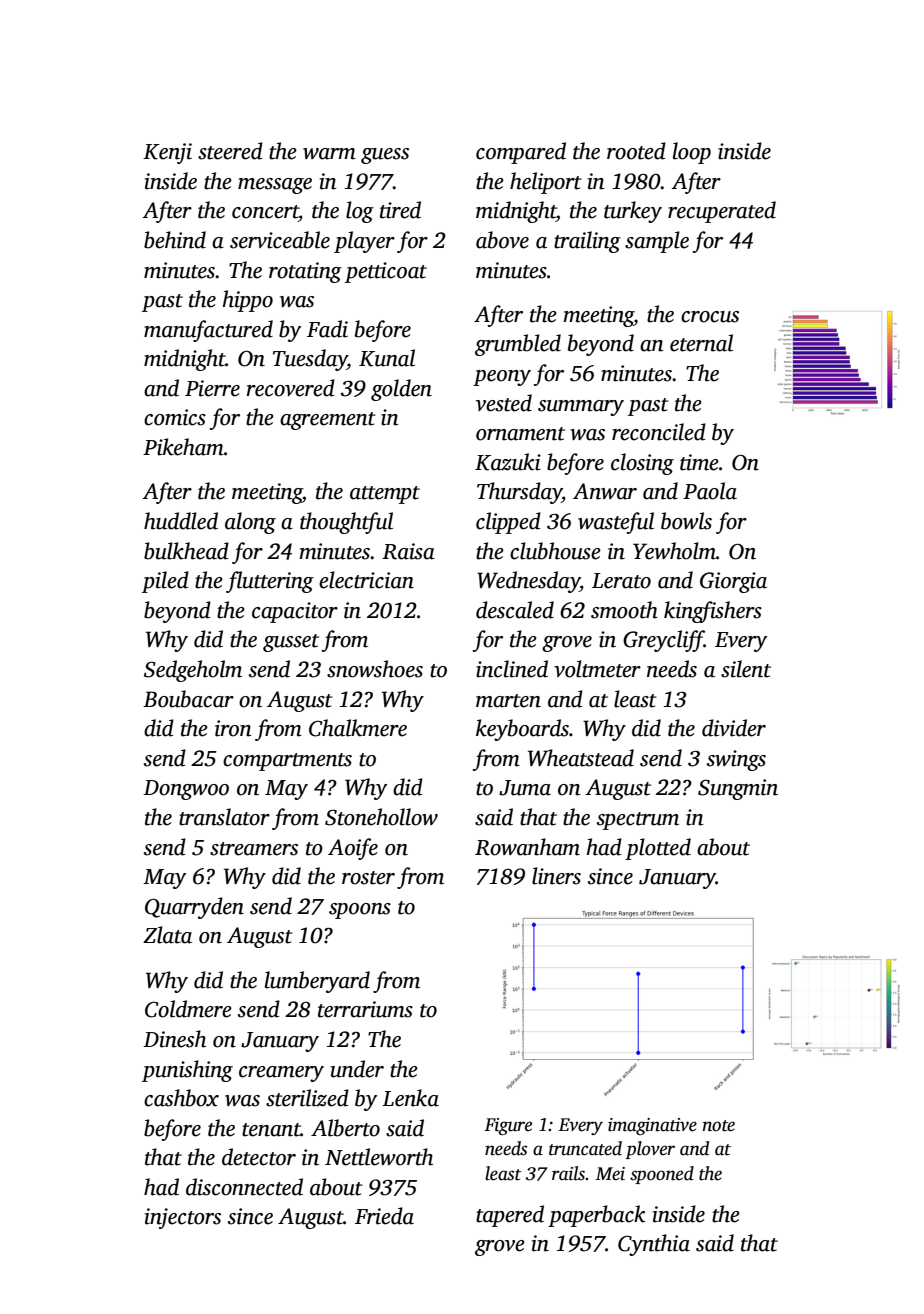 The height and width of the screenshot is (1314, 924). I want to click on Cynthia, so click(654, 1245).
